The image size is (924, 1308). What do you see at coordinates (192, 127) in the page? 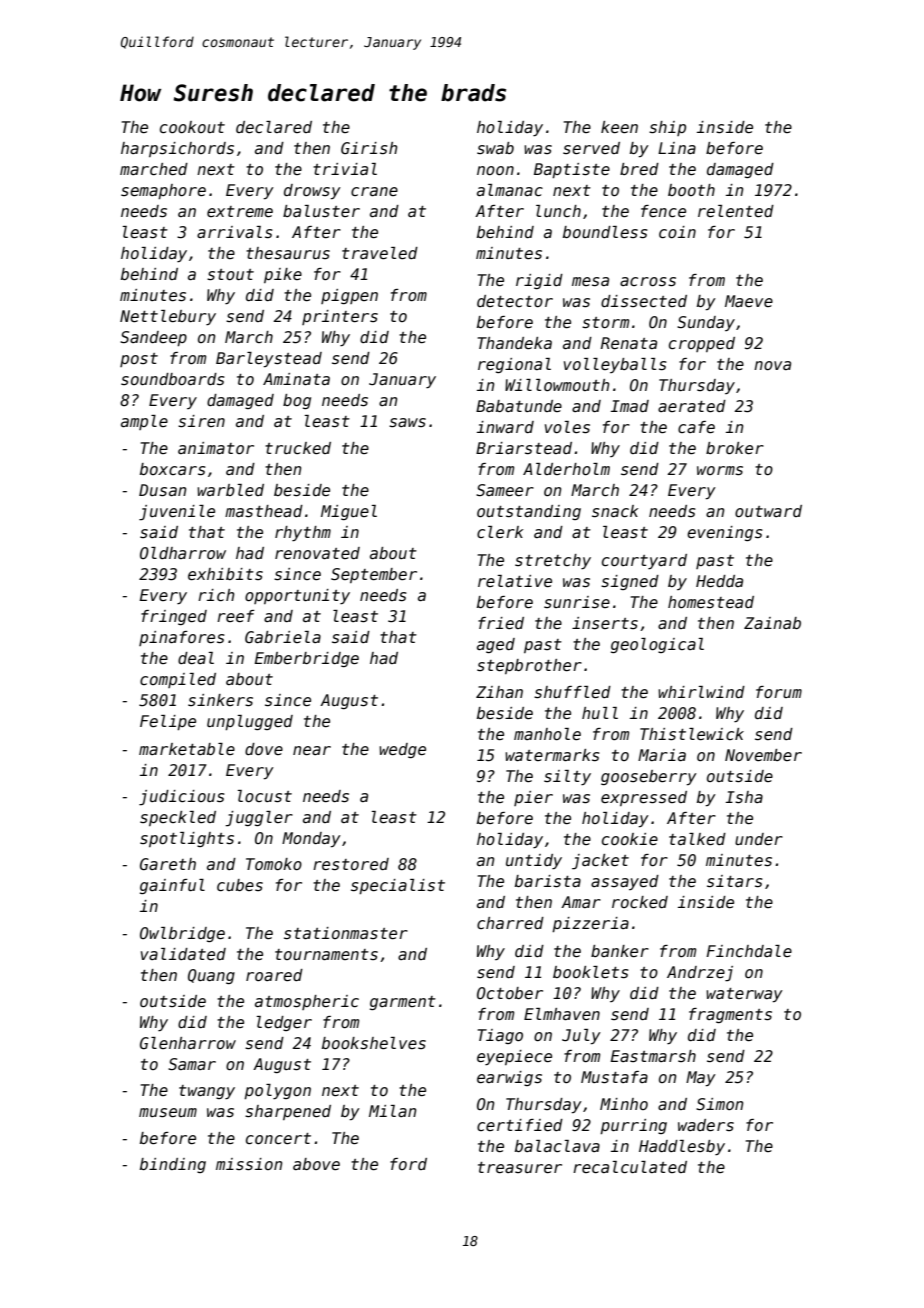
I see `cookout` at bounding box center [192, 127].
